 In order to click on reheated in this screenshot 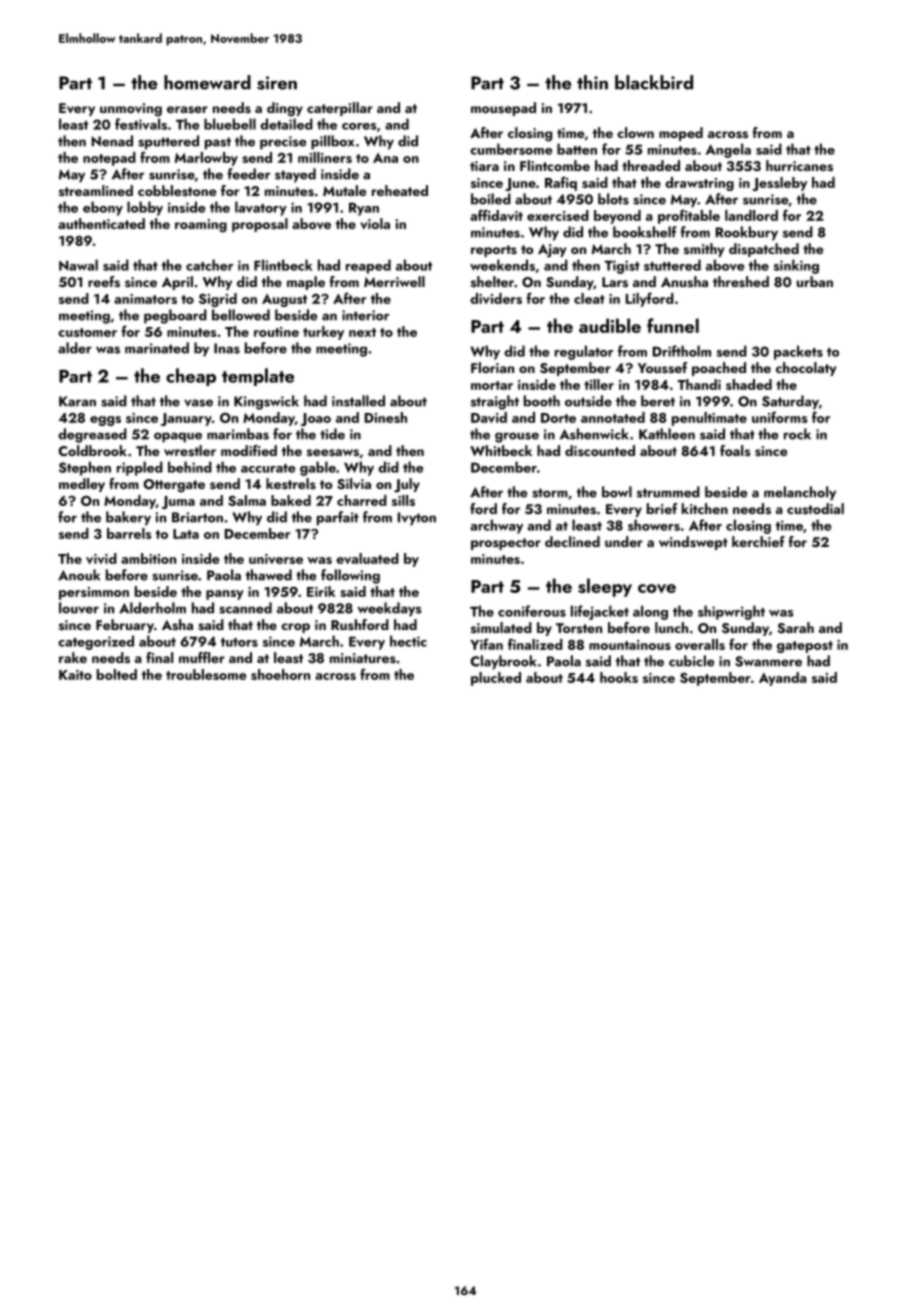, I will do `click(400, 190)`.
